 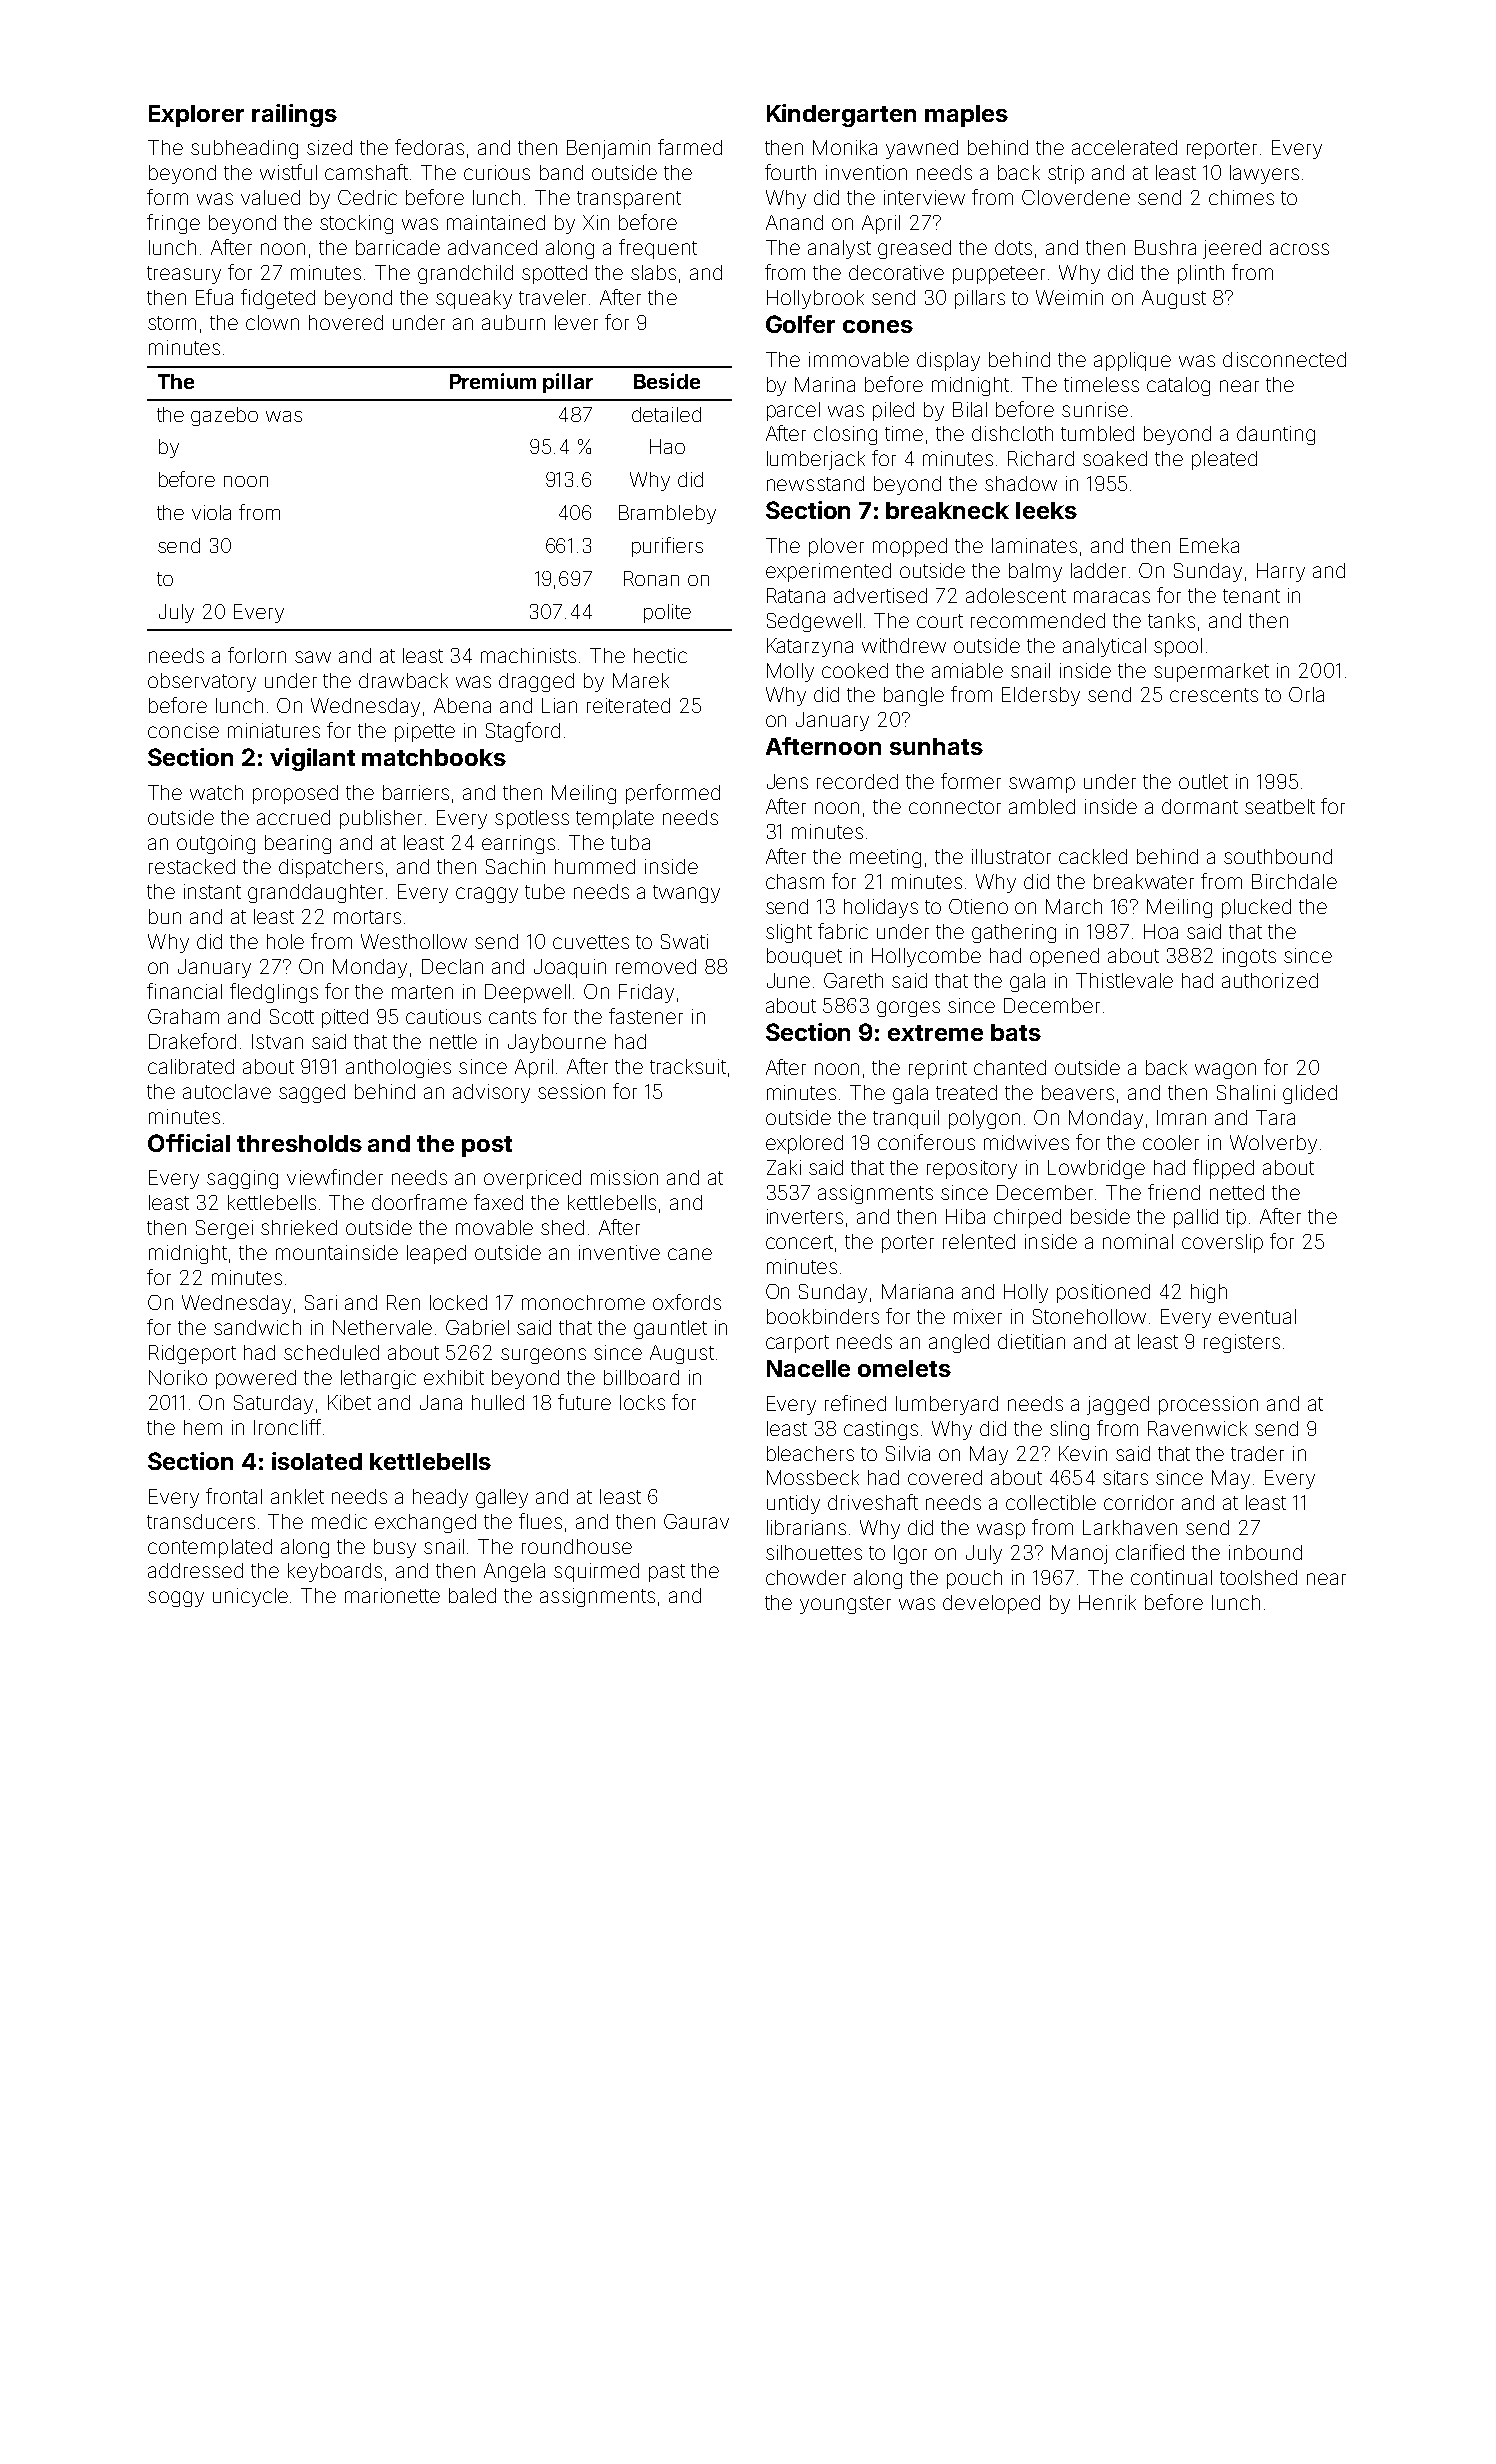 What do you see at coordinates (173, 224) in the document?
I see `fringe` at bounding box center [173, 224].
